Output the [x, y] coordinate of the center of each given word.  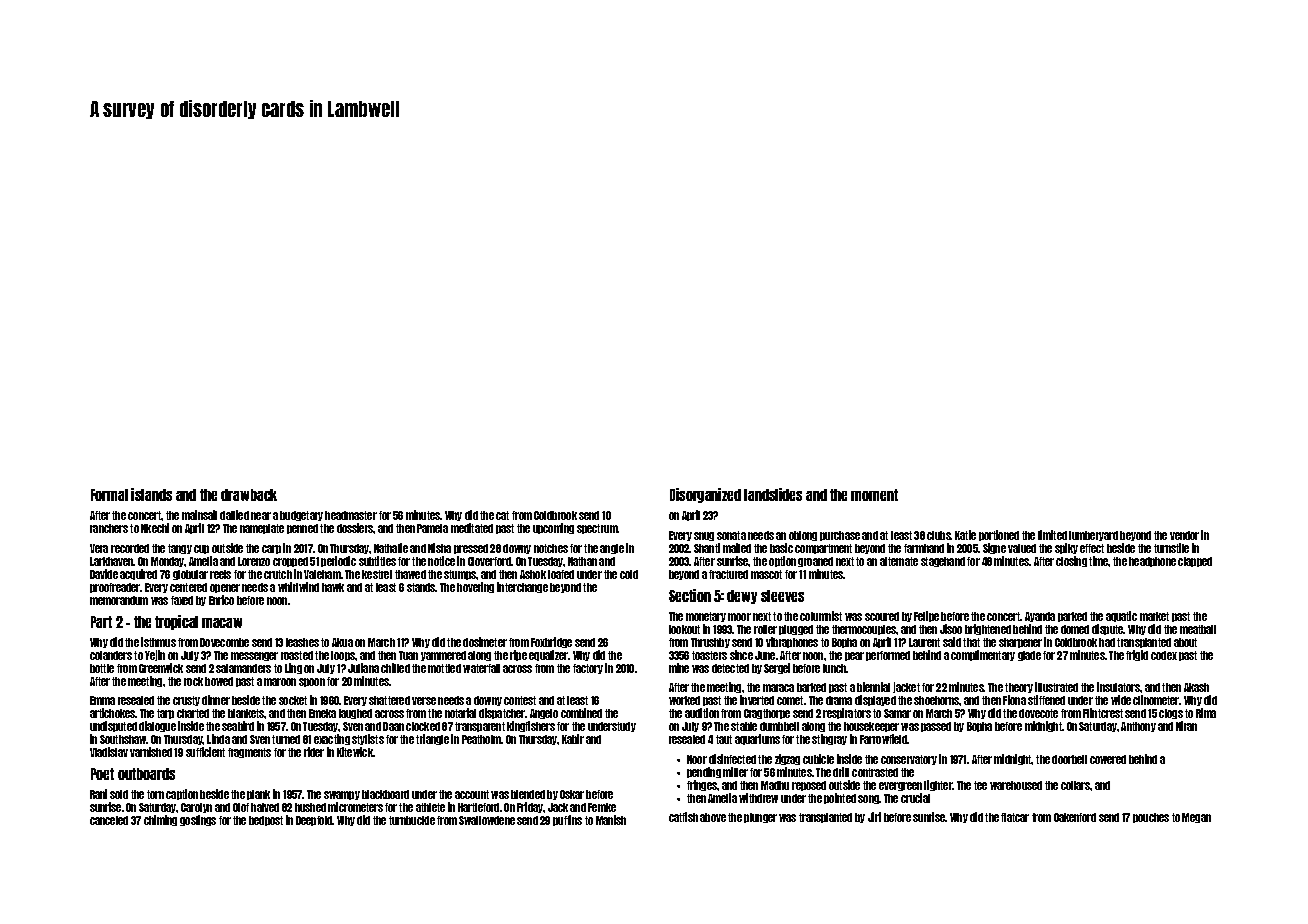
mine [679, 668]
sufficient [205, 752]
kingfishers [531, 726]
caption [182, 794]
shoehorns [937, 700]
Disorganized [705, 495]
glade [1029, 656]
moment [874, 495]
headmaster [351, 515]
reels [220, 574]
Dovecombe [224, 642]
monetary [706, 617]
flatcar [1015, 817]
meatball [1198, 629]
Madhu [775, 785]
